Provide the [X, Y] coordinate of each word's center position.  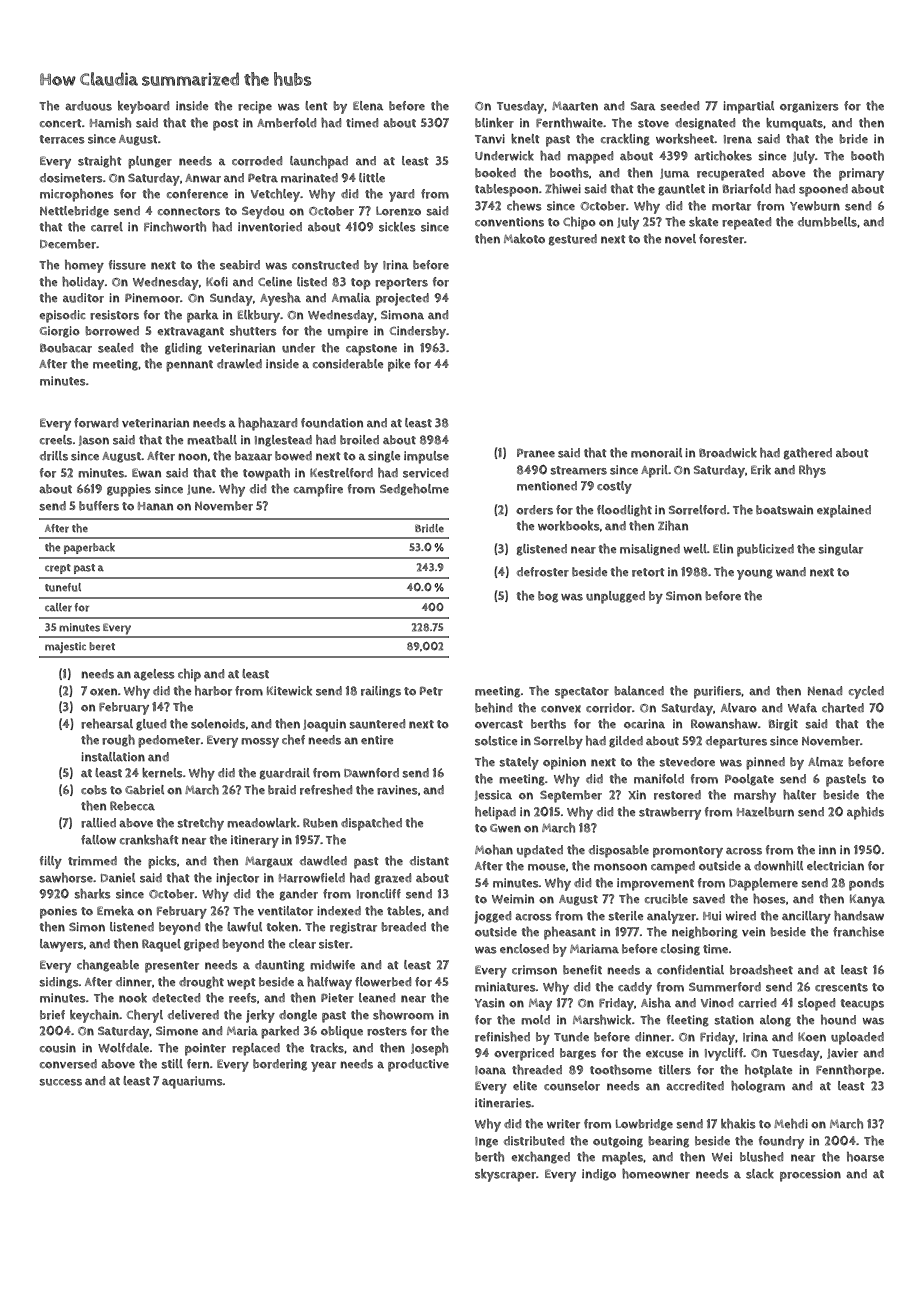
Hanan [155, 506]
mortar [731, 206]
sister [334, 944]
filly [51, 862]
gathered [808, 454]
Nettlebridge [74, 212]
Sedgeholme [414, 490]
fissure [127, 265]
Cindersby [418, 332]
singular [840, 550]
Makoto [524, 239]
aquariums [192, 1082]
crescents [841, 987]
